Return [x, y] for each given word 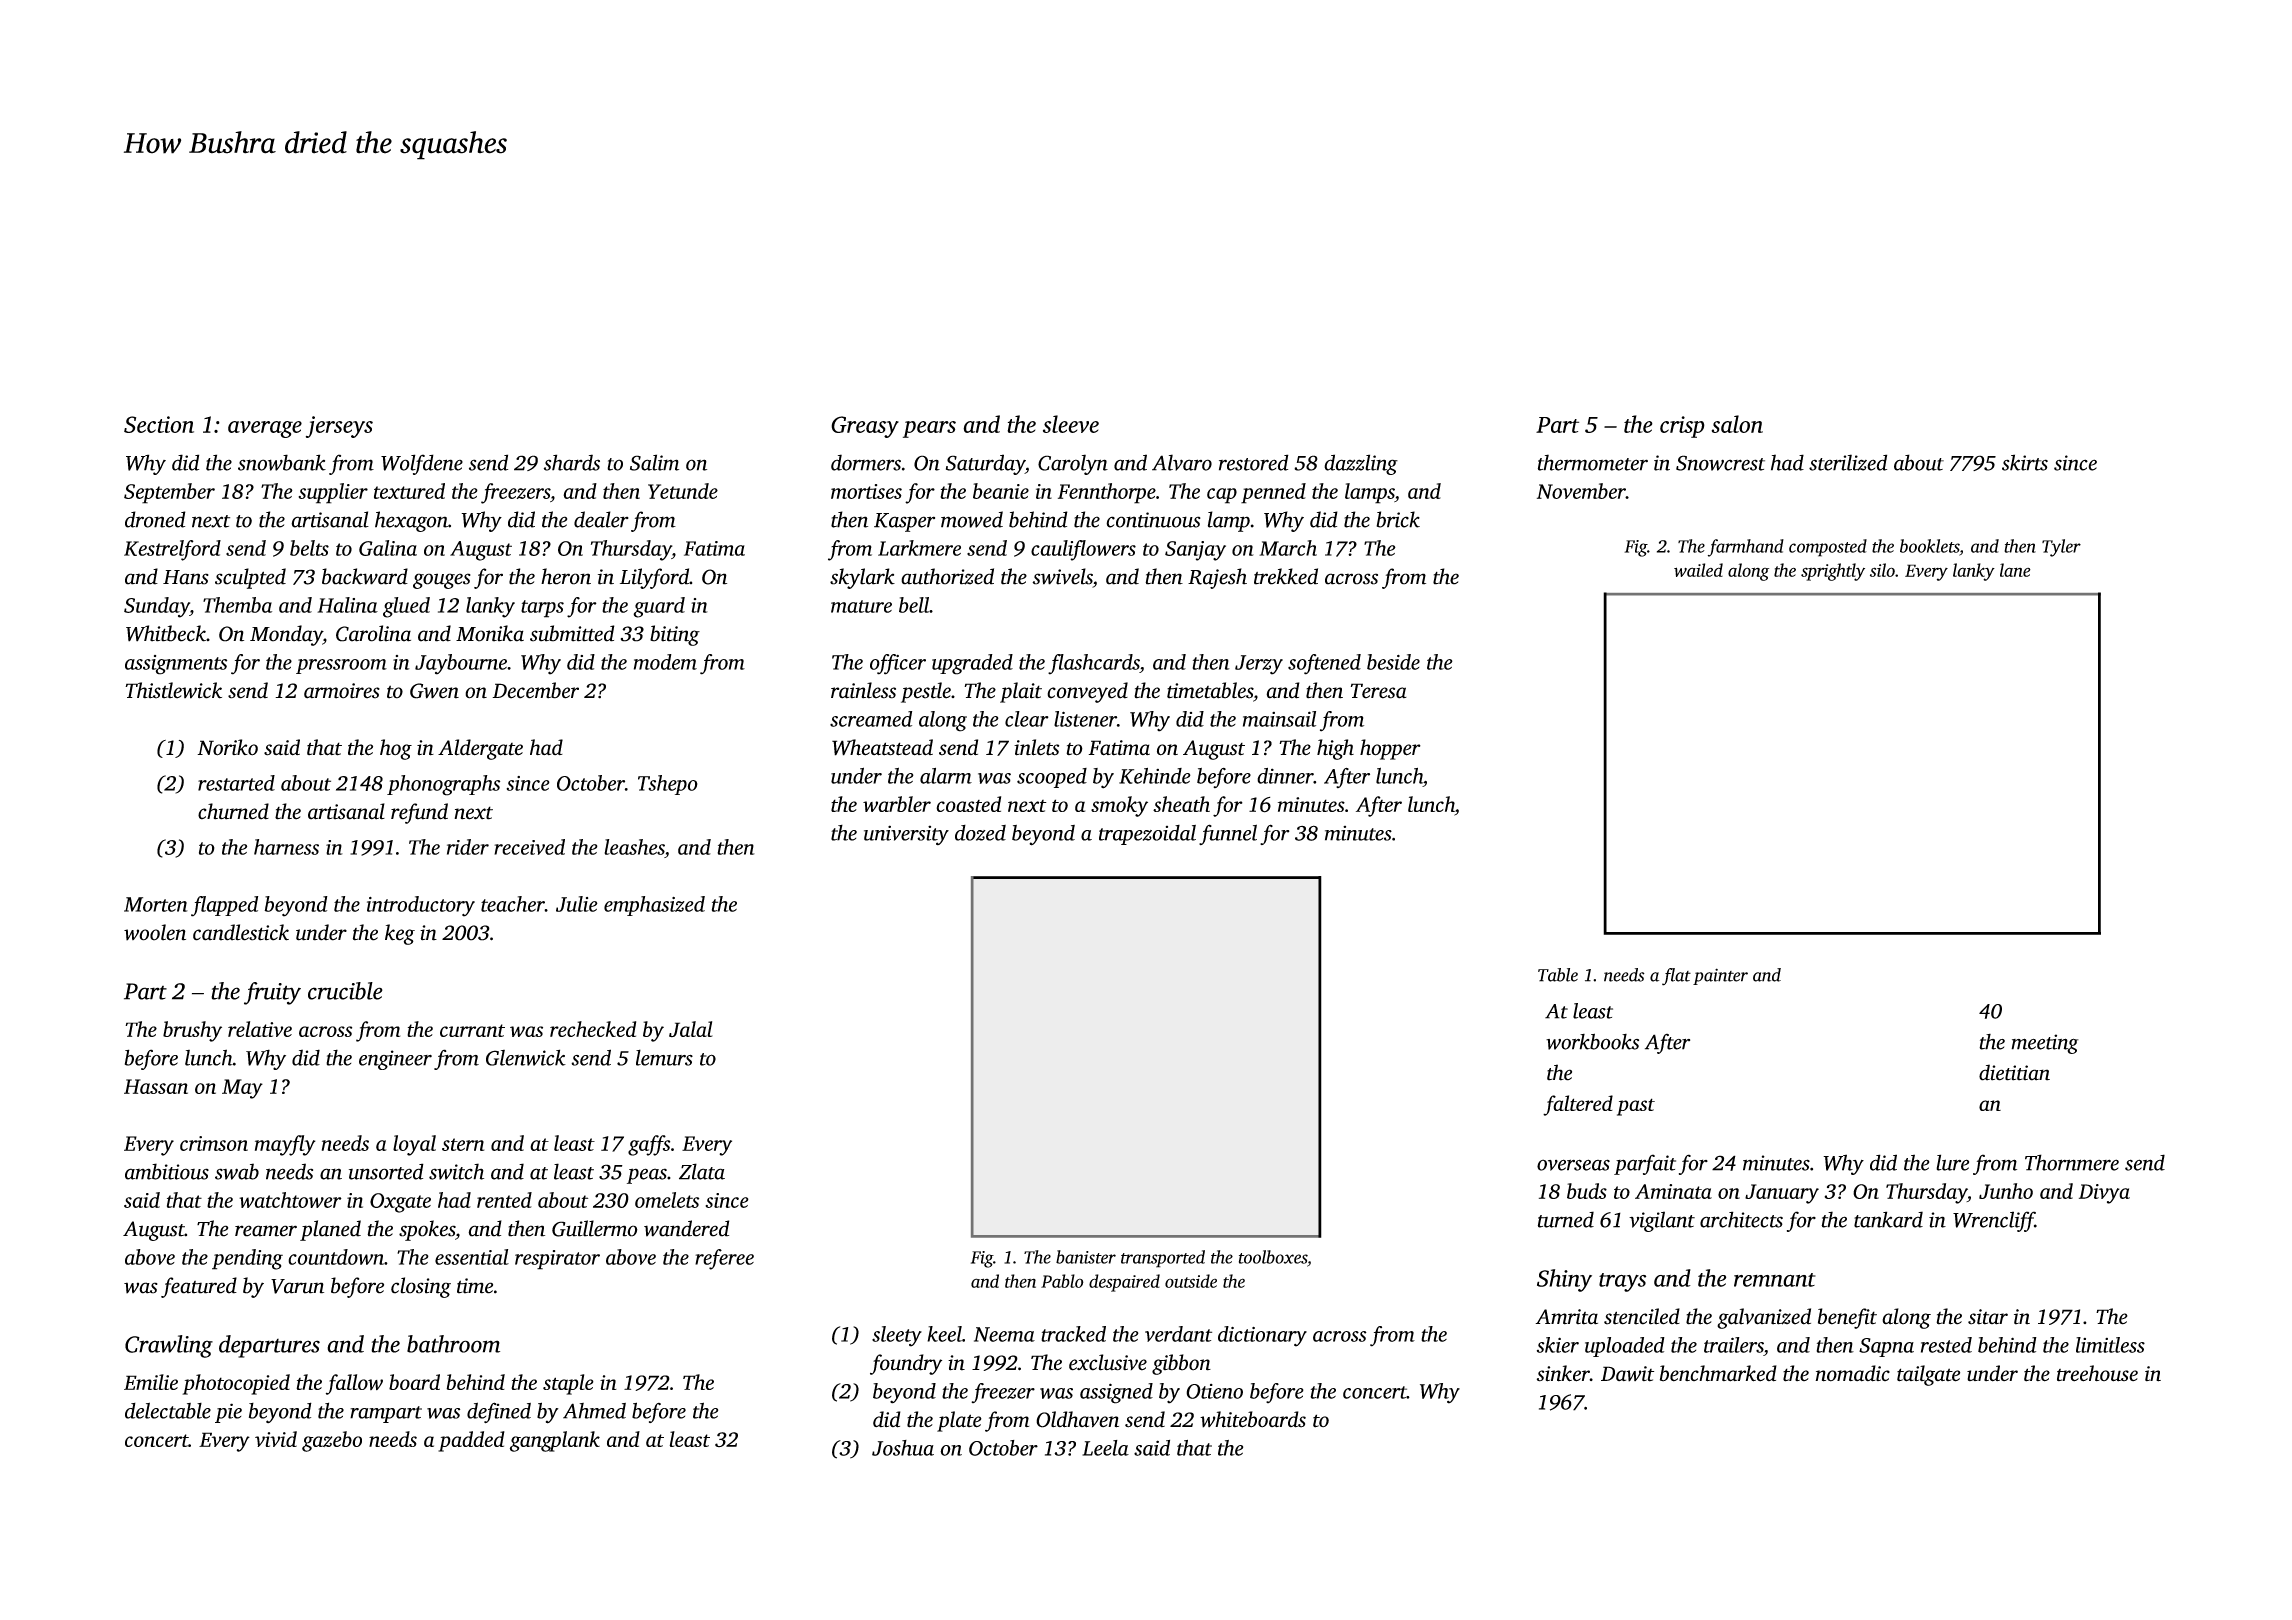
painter [1720, 976]
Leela [1105, 1448]
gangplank [555, 1441]
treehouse [2097, 1373]
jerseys [339, 427]
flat [1676, 977]
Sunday [157, 607]
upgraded [972, 664]
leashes [634, 847]
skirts [2025, 462]
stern [463, 1144]
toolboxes [1273, 1257]
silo [1882, 570]
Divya [2104, 1194]
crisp [1682, 427]
